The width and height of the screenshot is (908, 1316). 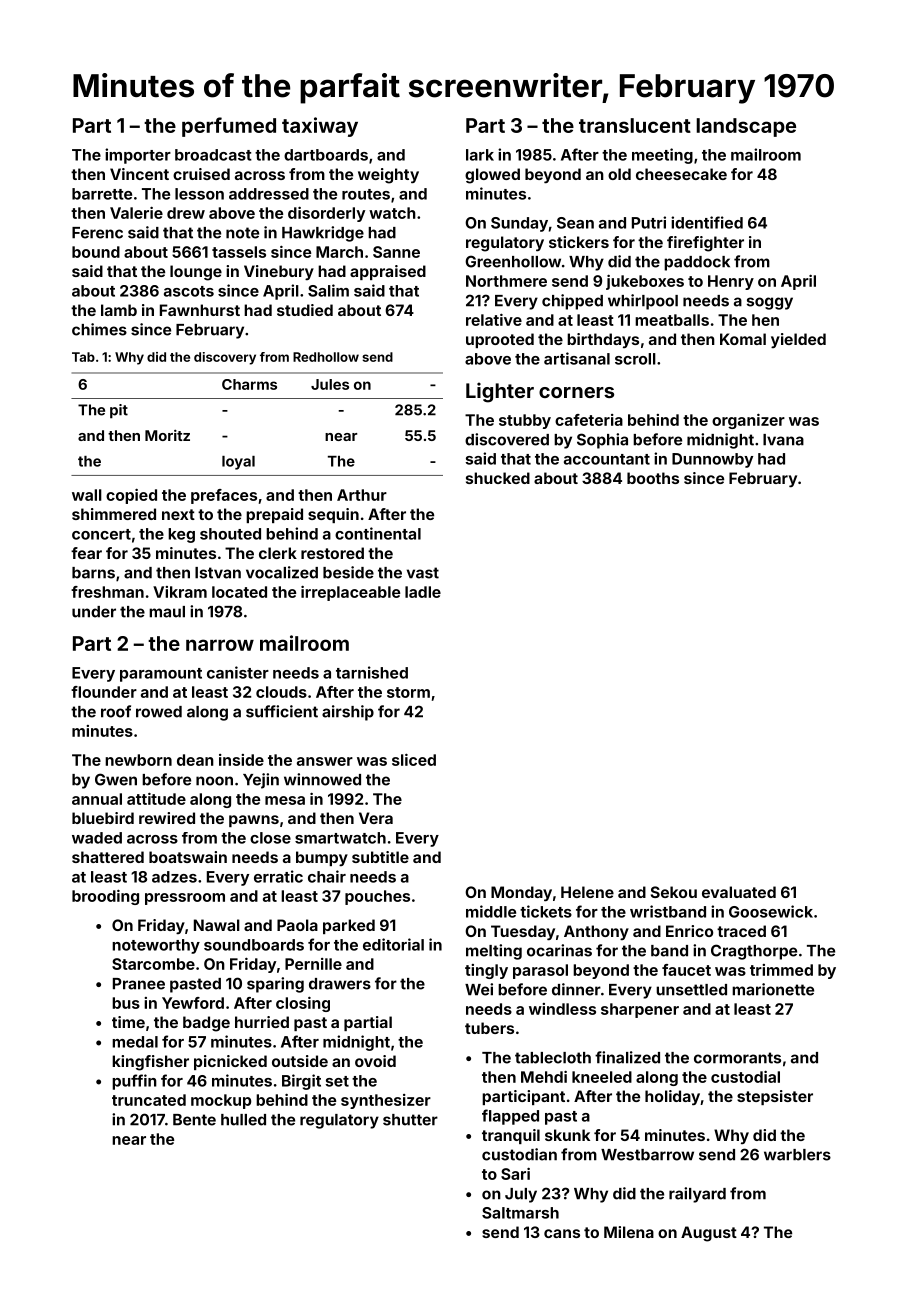 I want to click on yielded, so click(x=798, y=340).
